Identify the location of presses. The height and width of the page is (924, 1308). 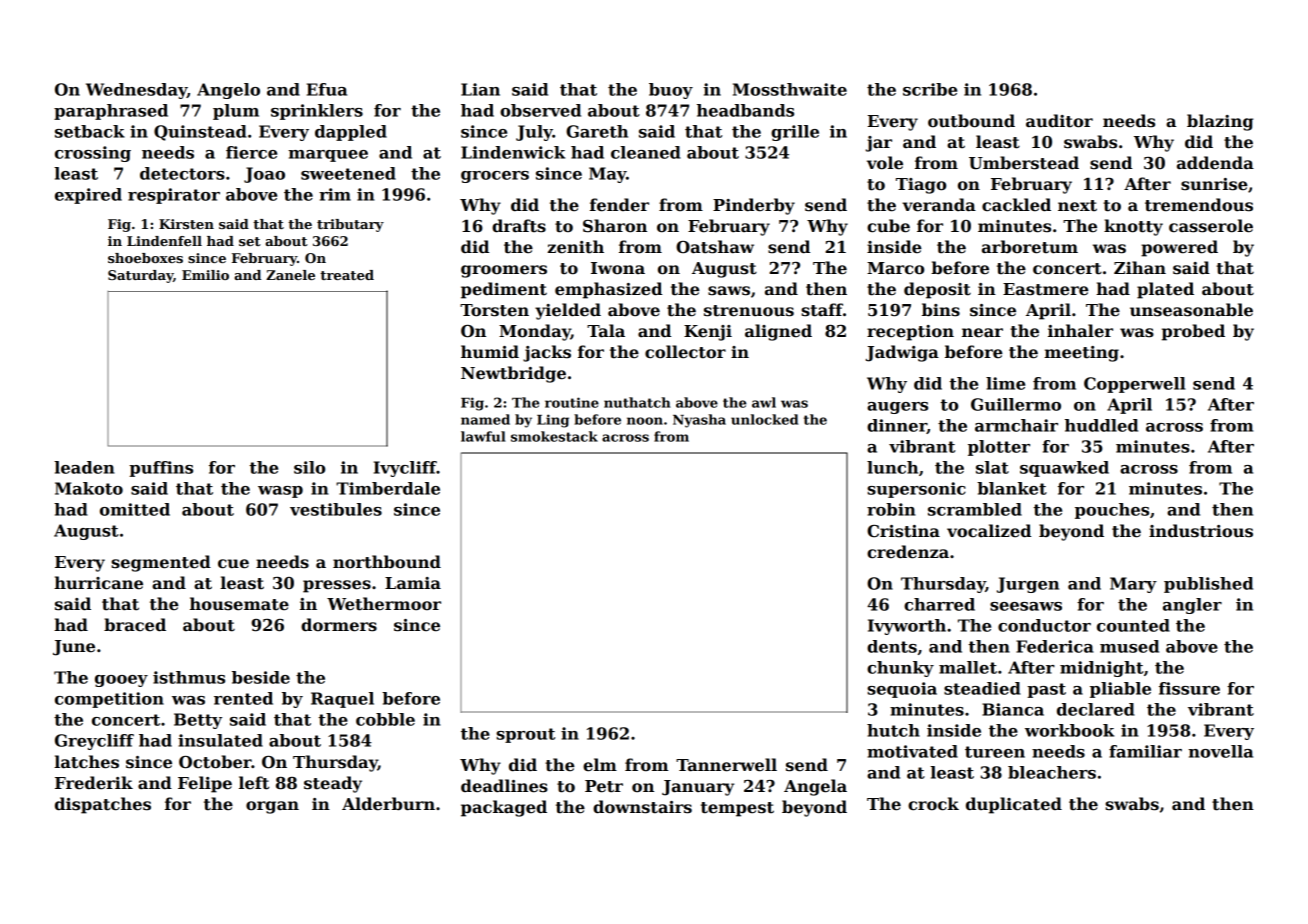
(337, 586).
